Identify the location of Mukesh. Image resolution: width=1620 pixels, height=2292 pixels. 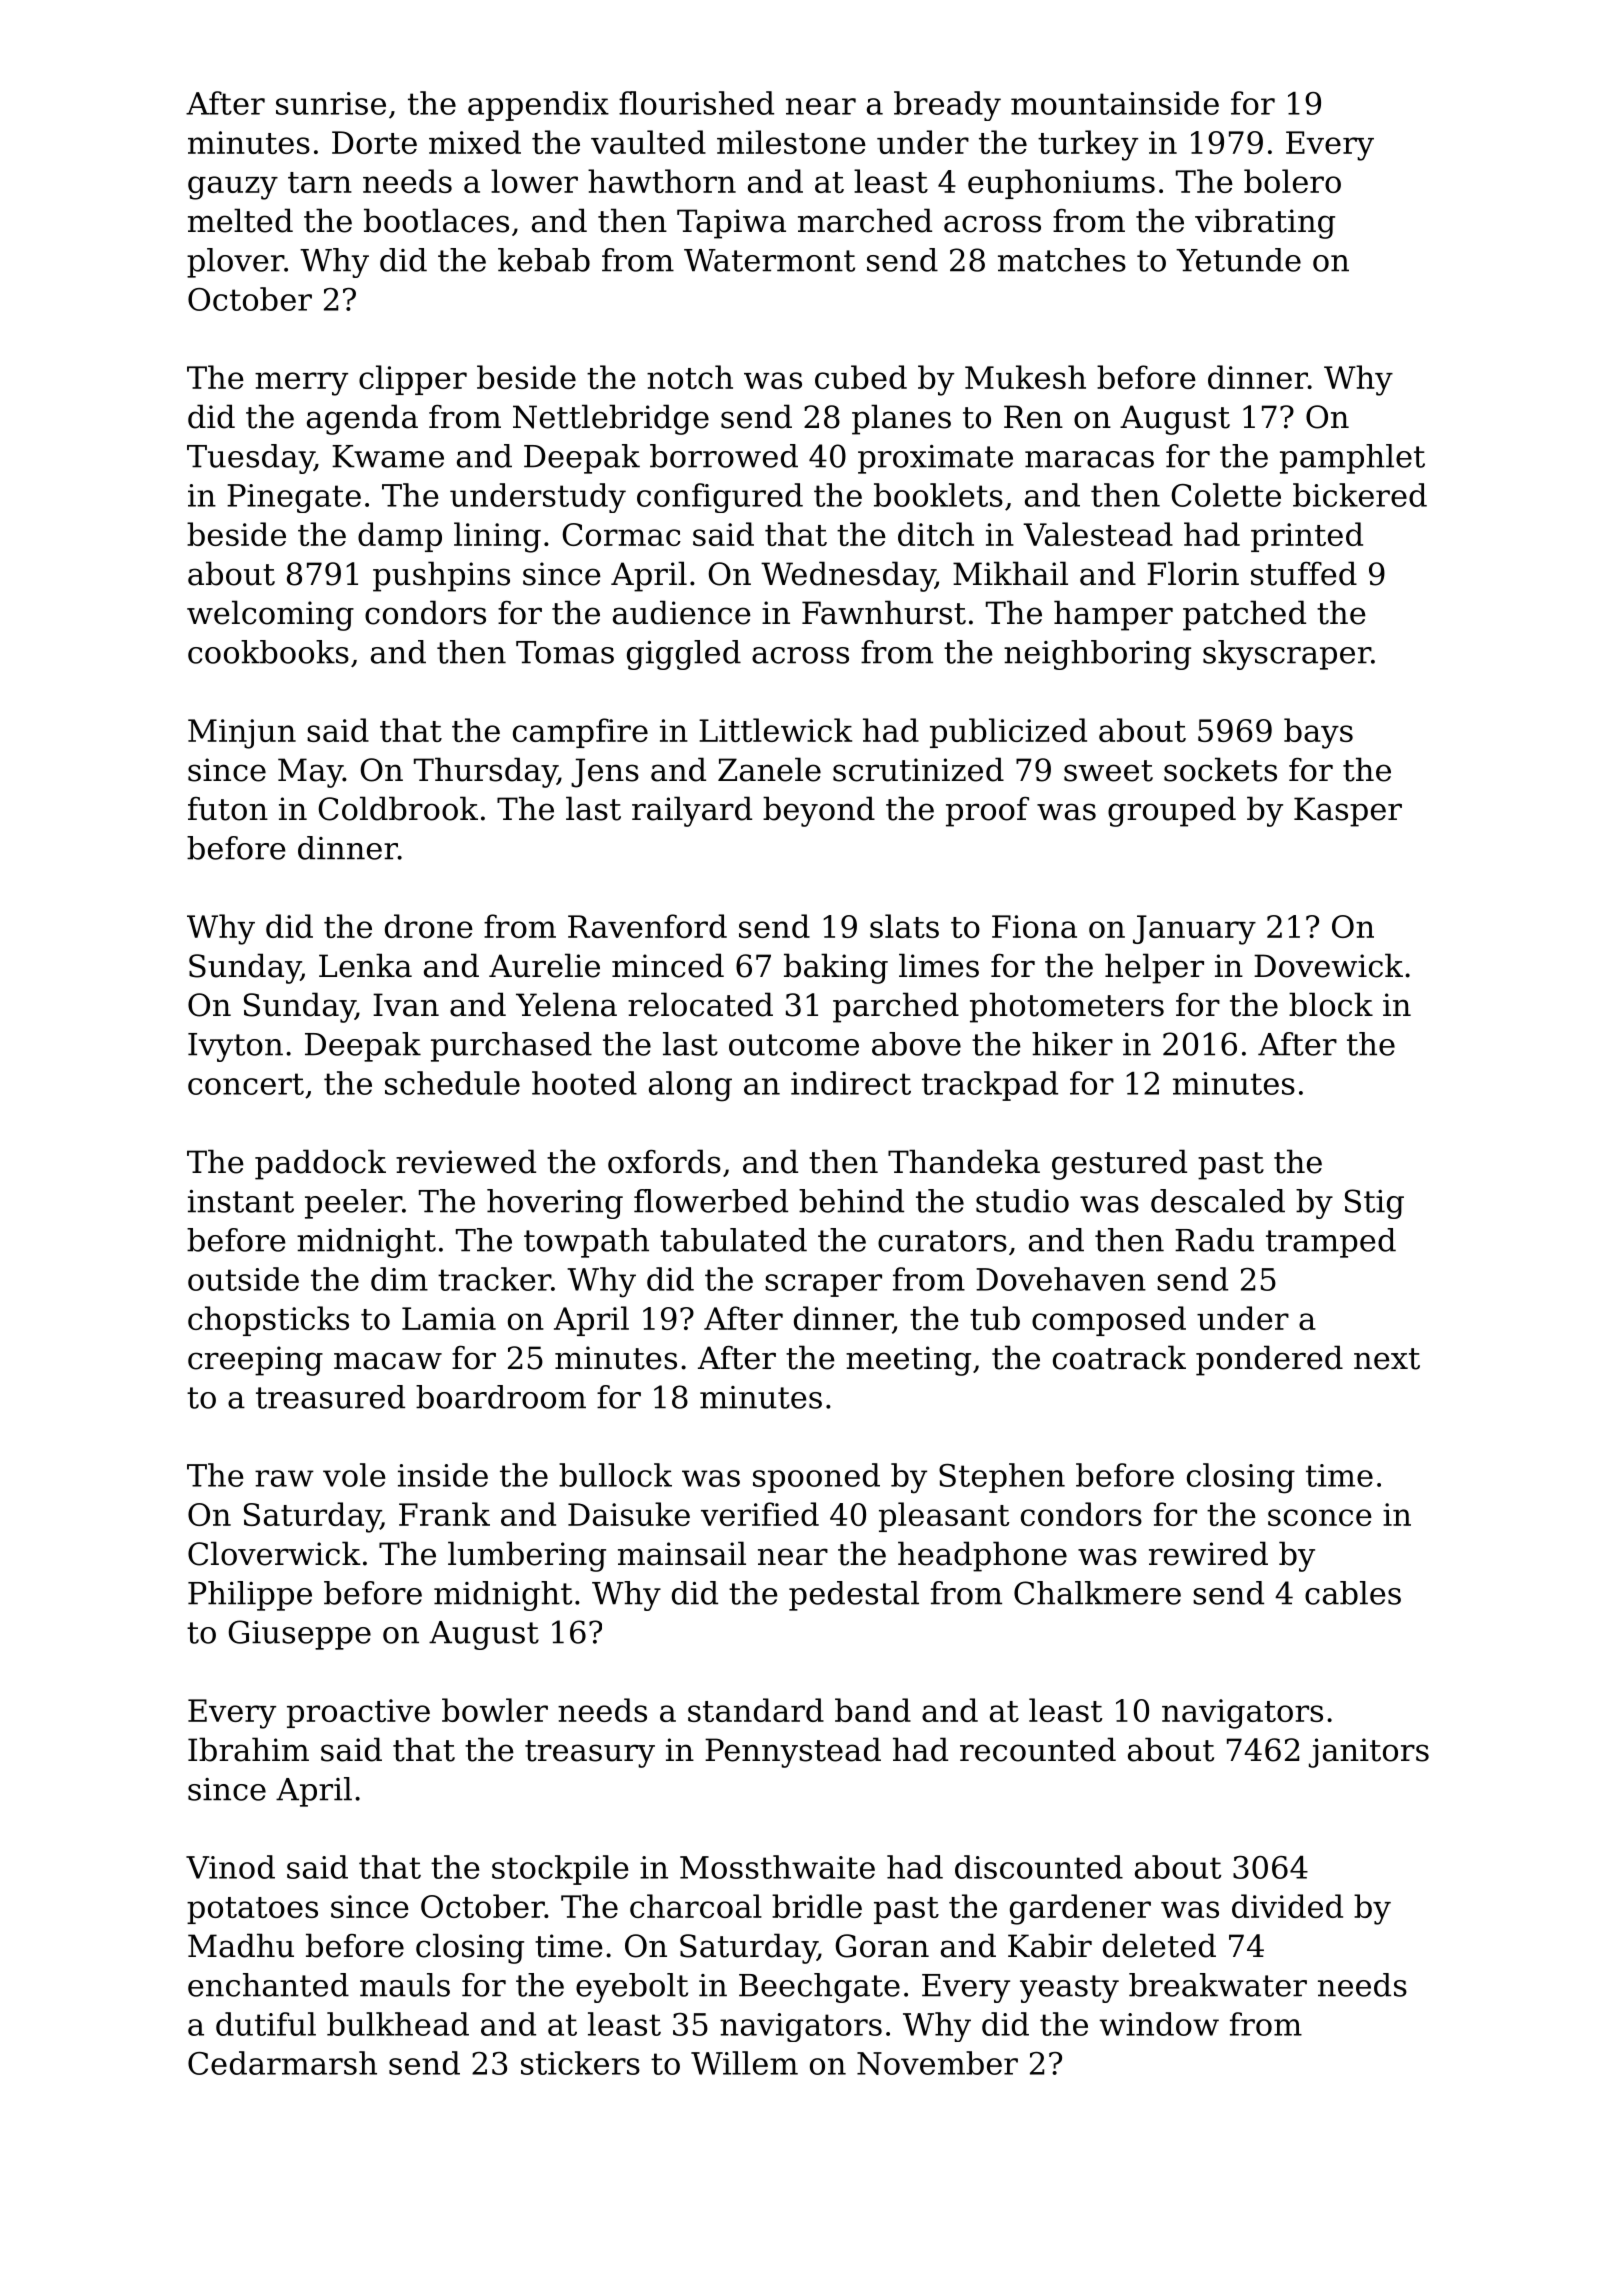
(1025, 377).
